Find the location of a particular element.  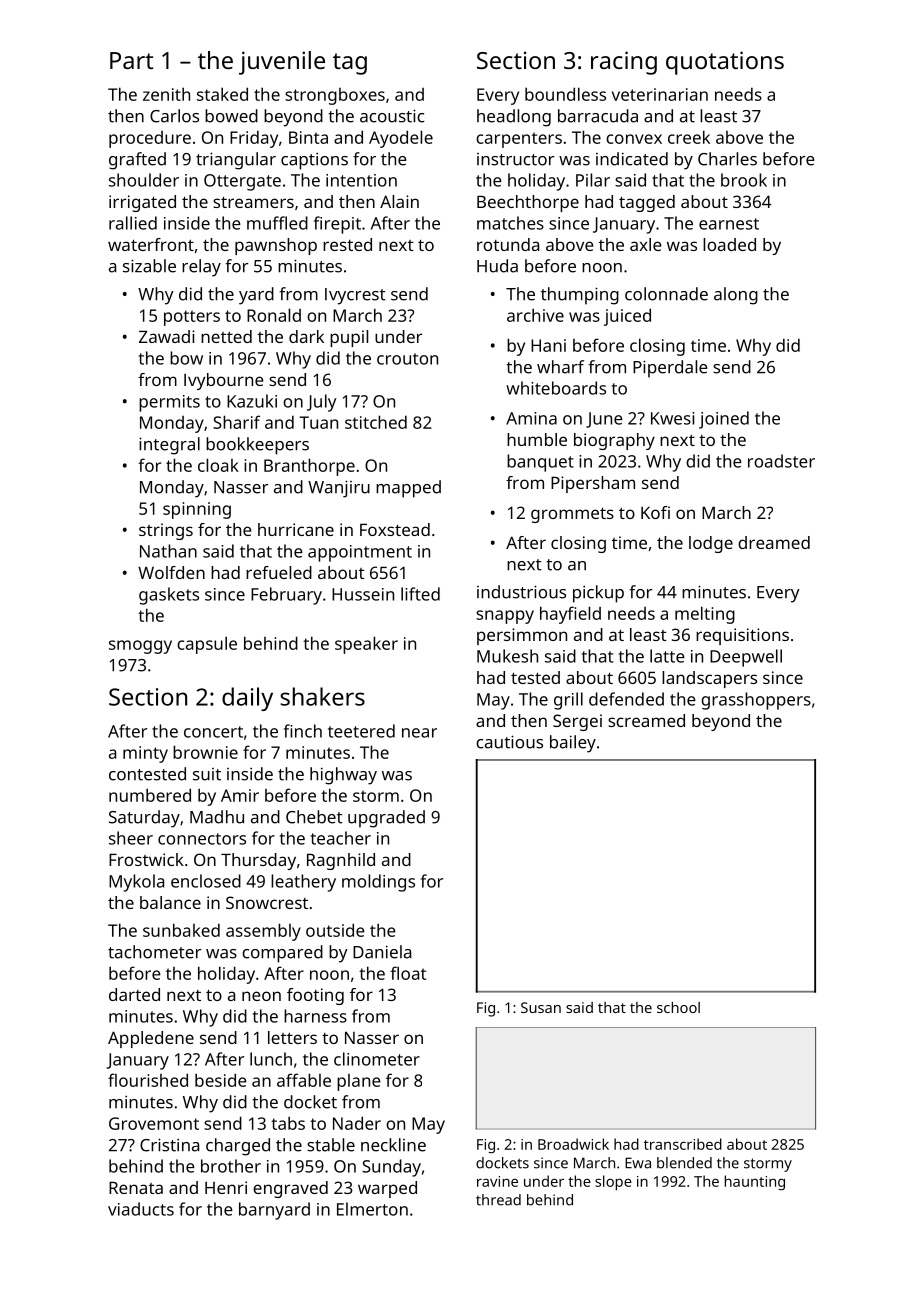

lifted is located at coordinates (420, 594).
